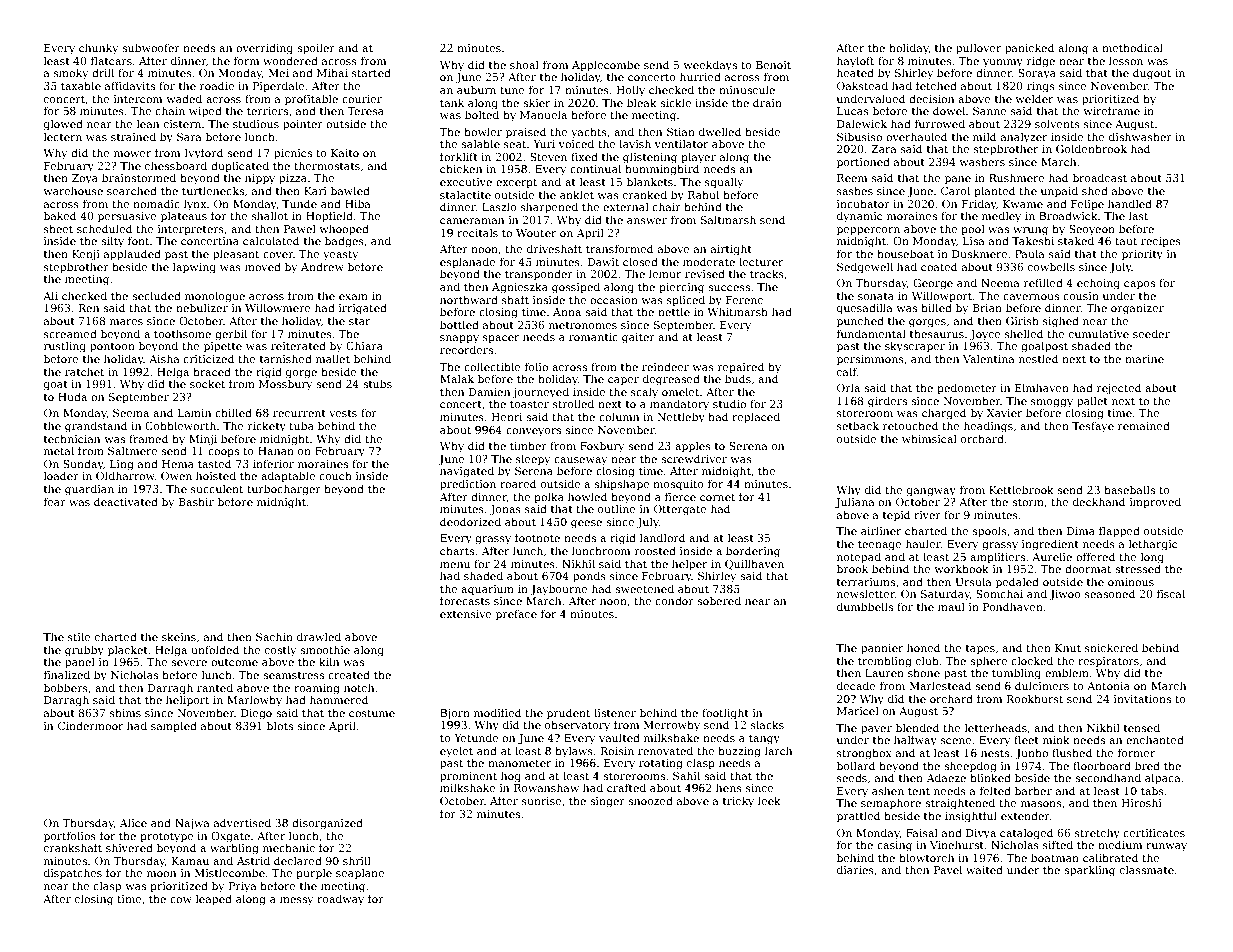 The height and width of the screenshot is (952, 1233). I want to click on finalized, so click(67, 674).
